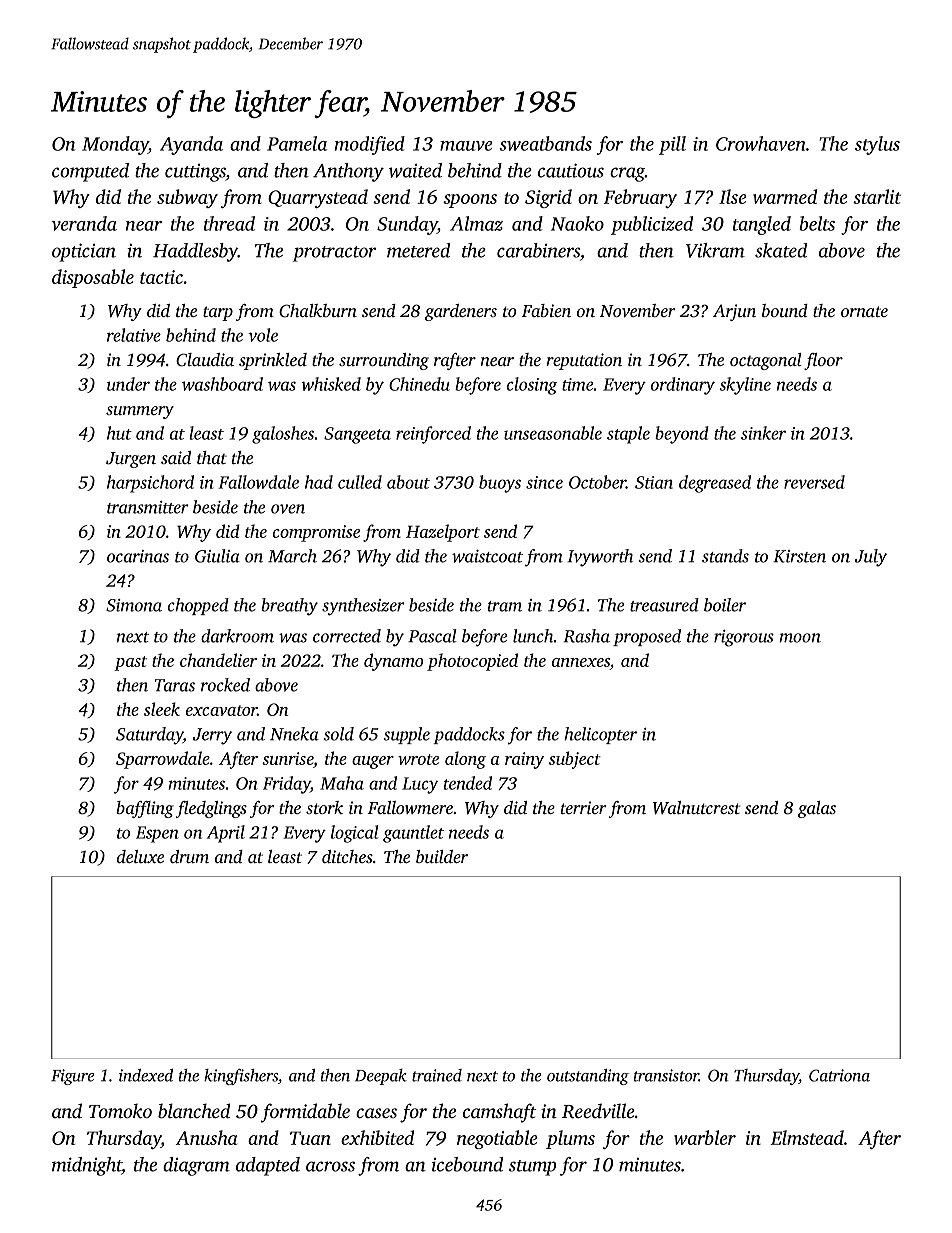  What do you see at coordinates (584, 807) in the screenshot?
I see `terrier` at bounding box center [584, 807].
